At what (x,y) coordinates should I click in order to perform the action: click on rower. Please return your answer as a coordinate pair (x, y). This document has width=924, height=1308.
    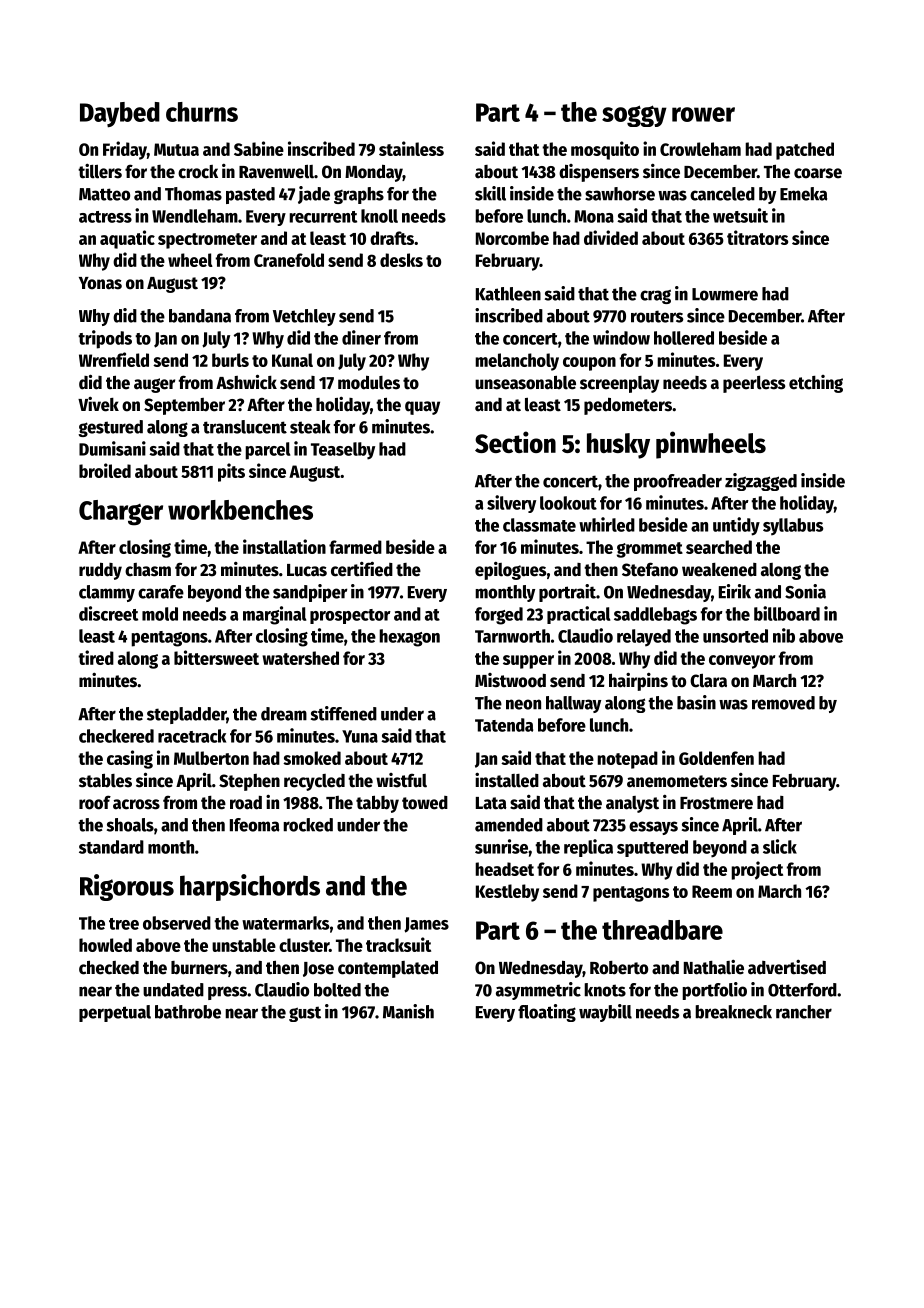
    Looking at the image, I should click on (703, 114).
